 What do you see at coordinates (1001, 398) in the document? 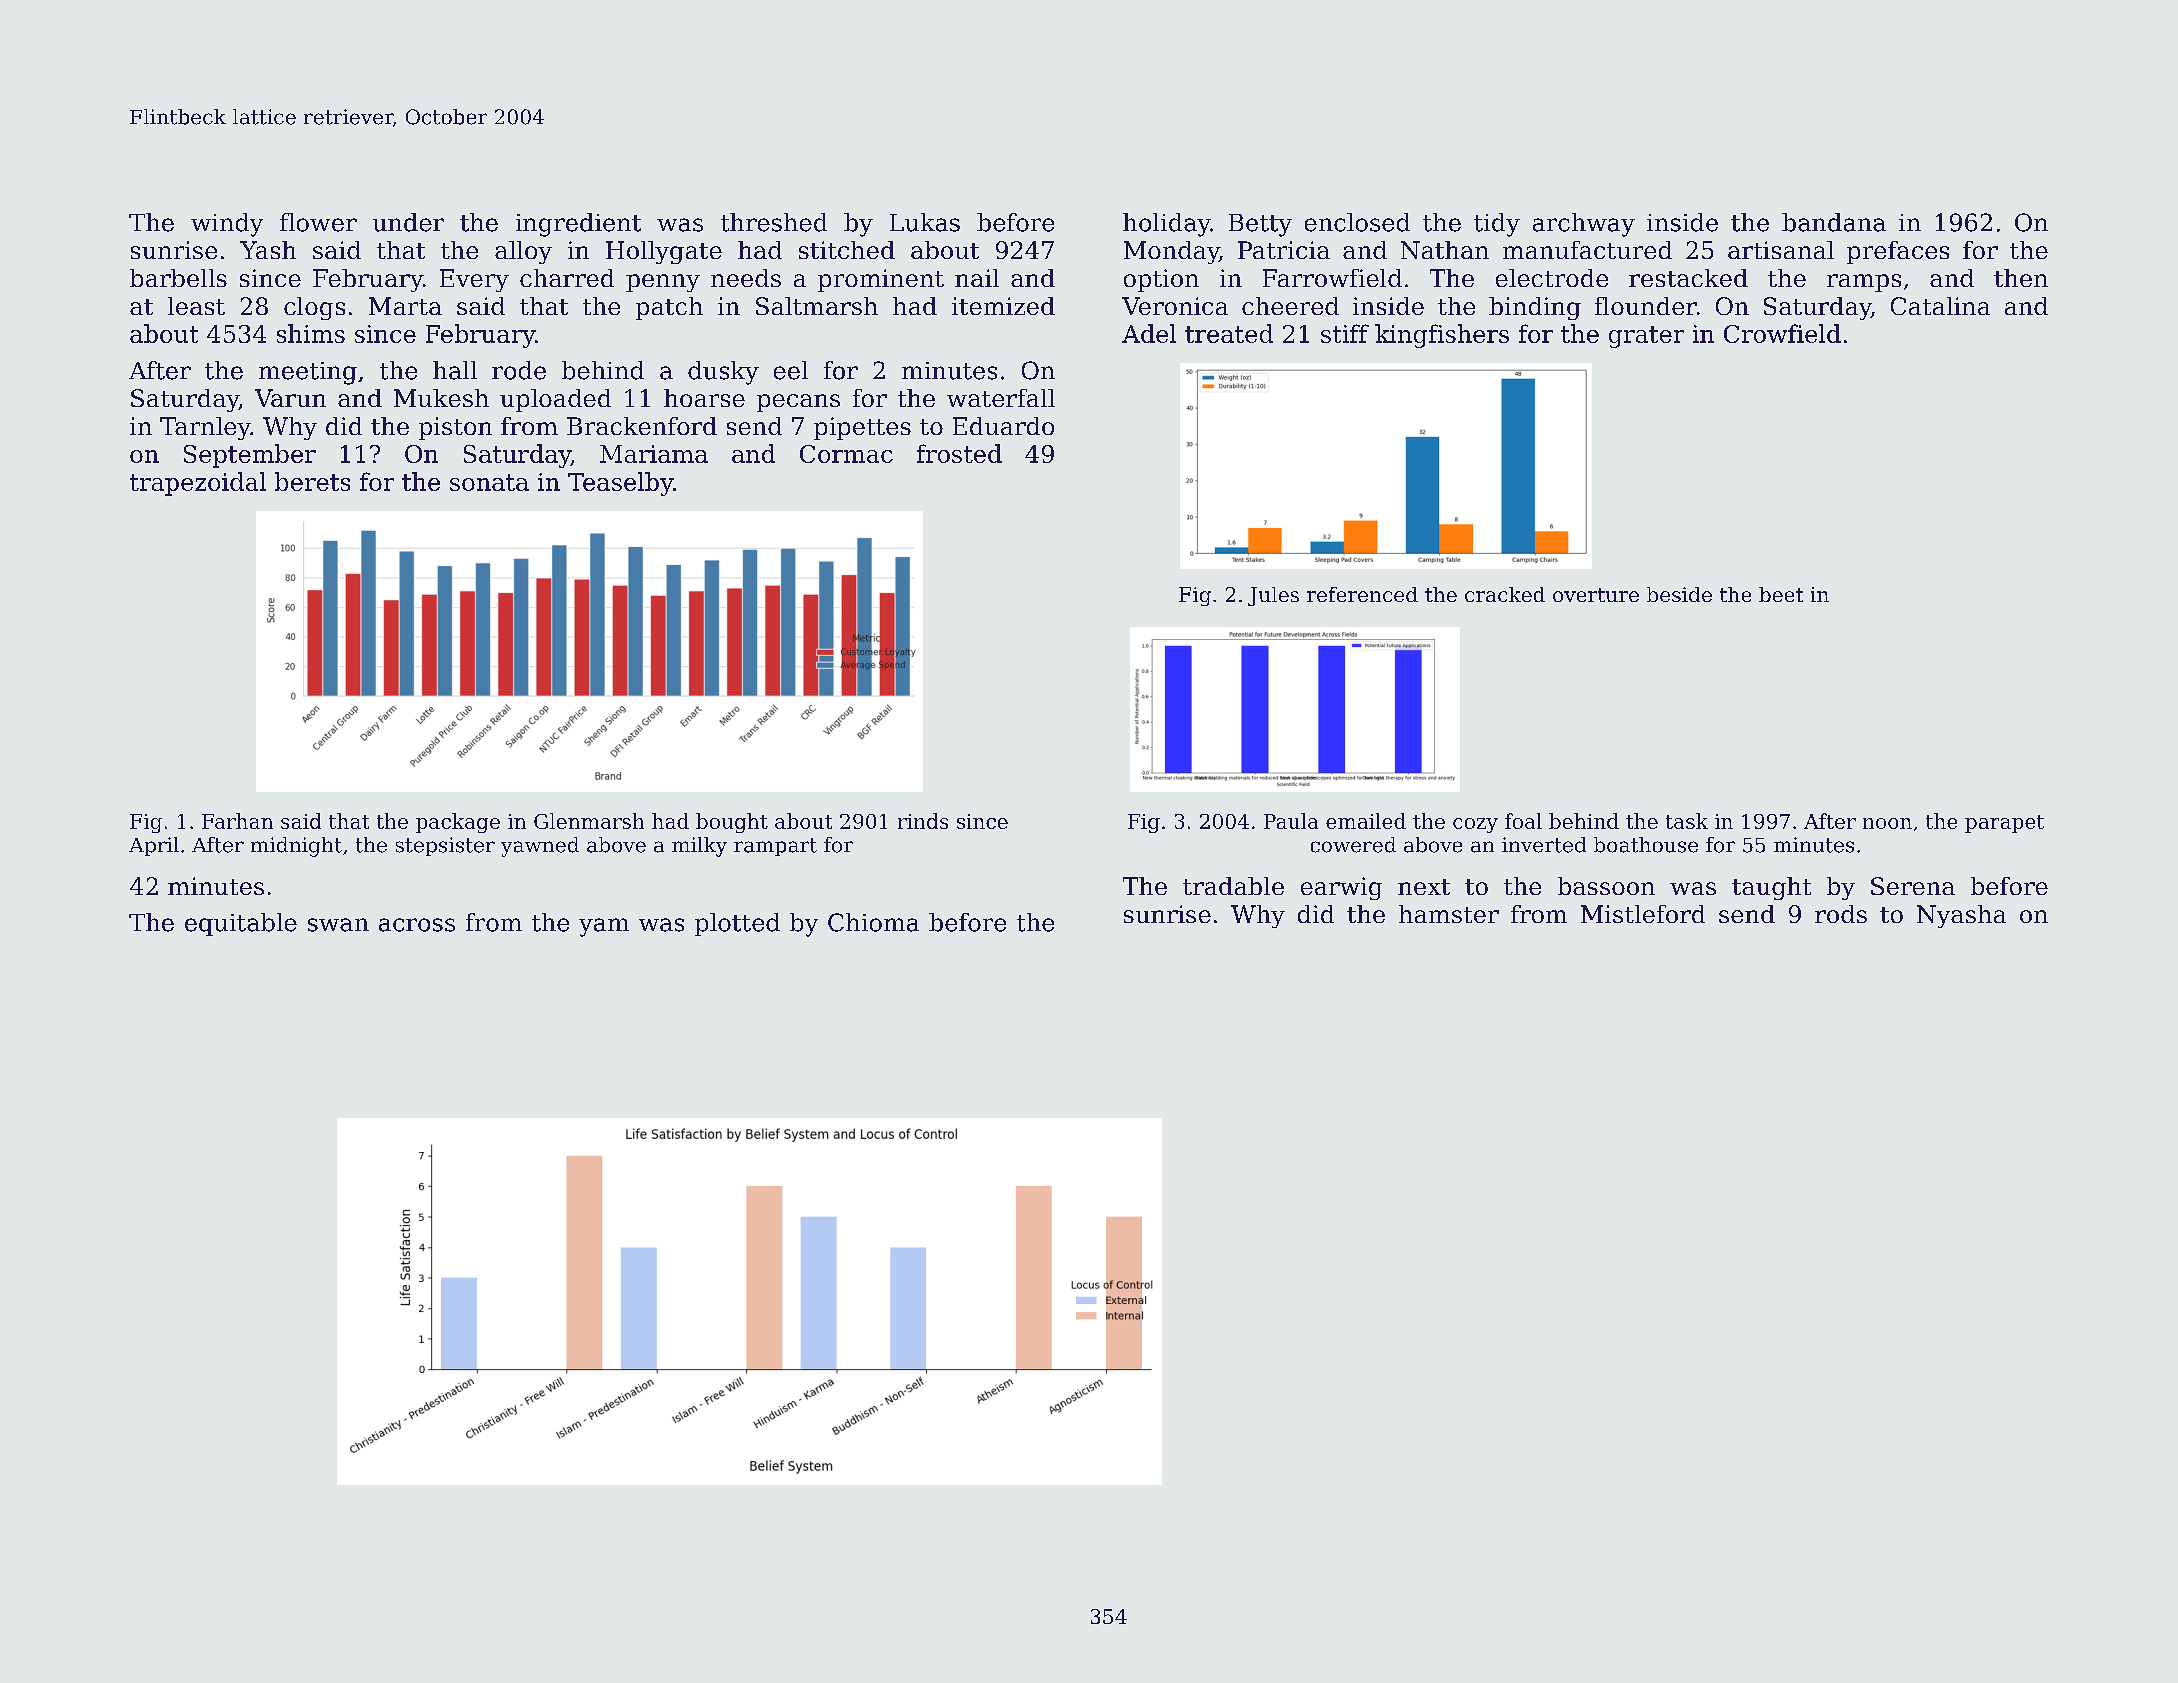
I see `waterfall` at bounding box center [1001, 398].
